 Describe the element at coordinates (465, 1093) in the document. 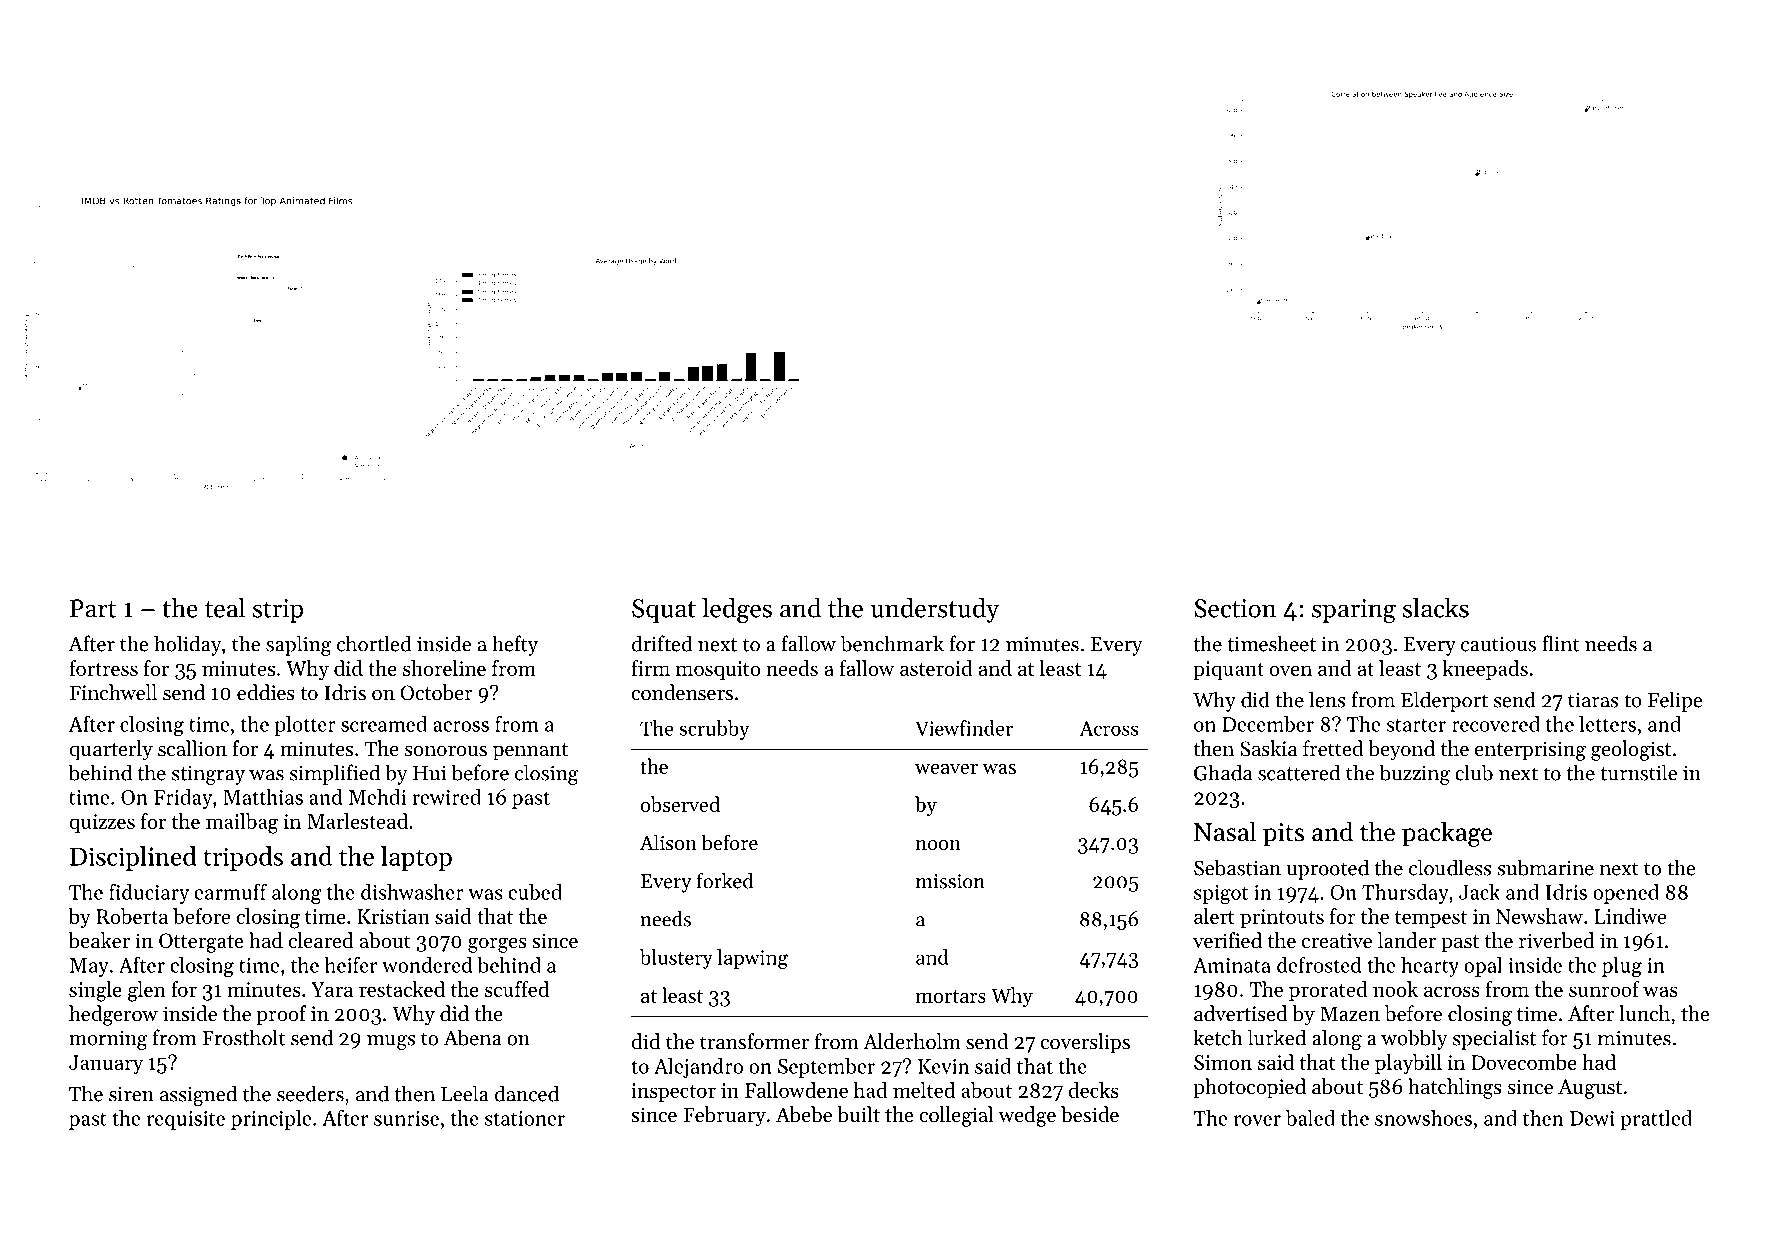

I see `Leela` at that location.
